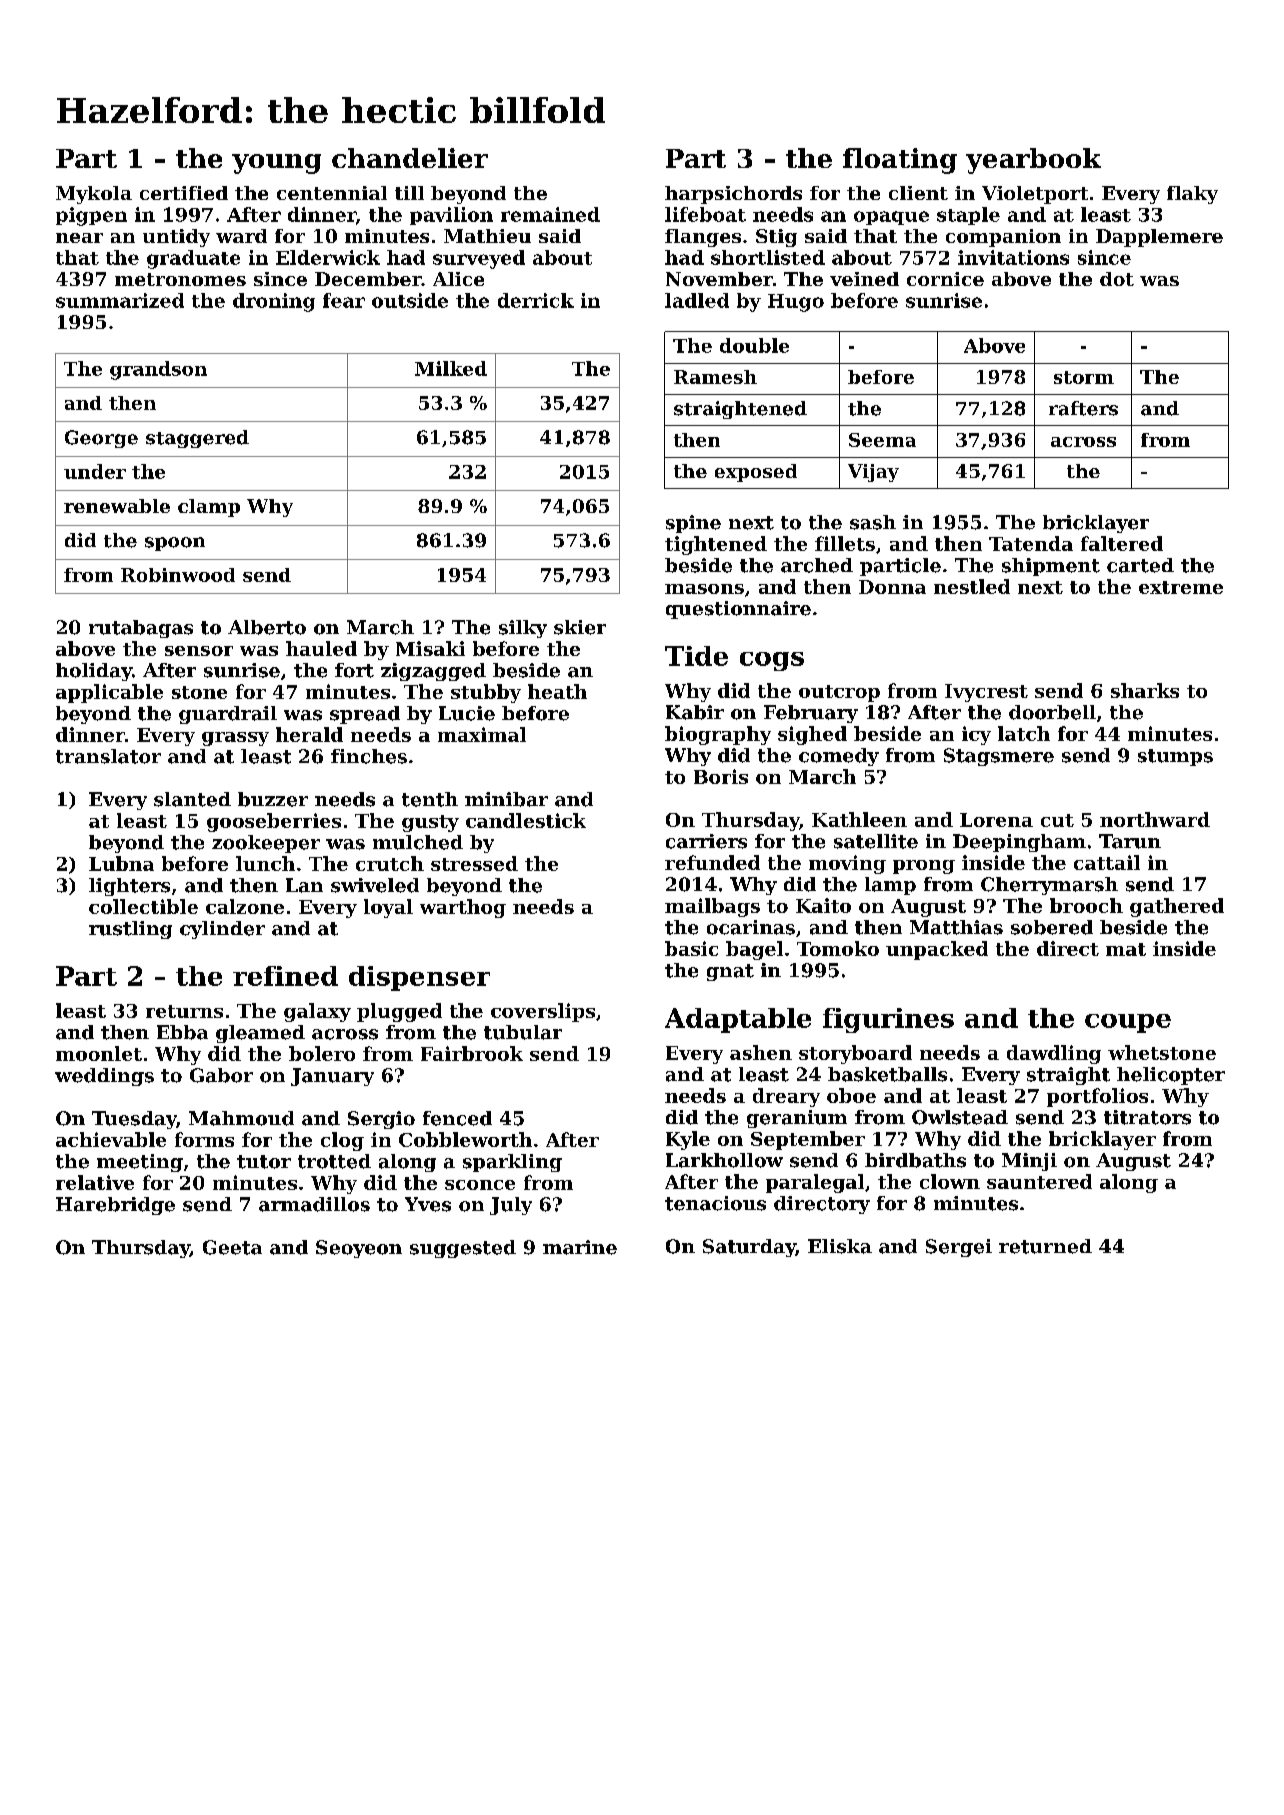 This document has height=1815, width=1284. What do you see at coordinates (712, 907) in the document?
I see `mailbags` at bounding box center [712, 907].
